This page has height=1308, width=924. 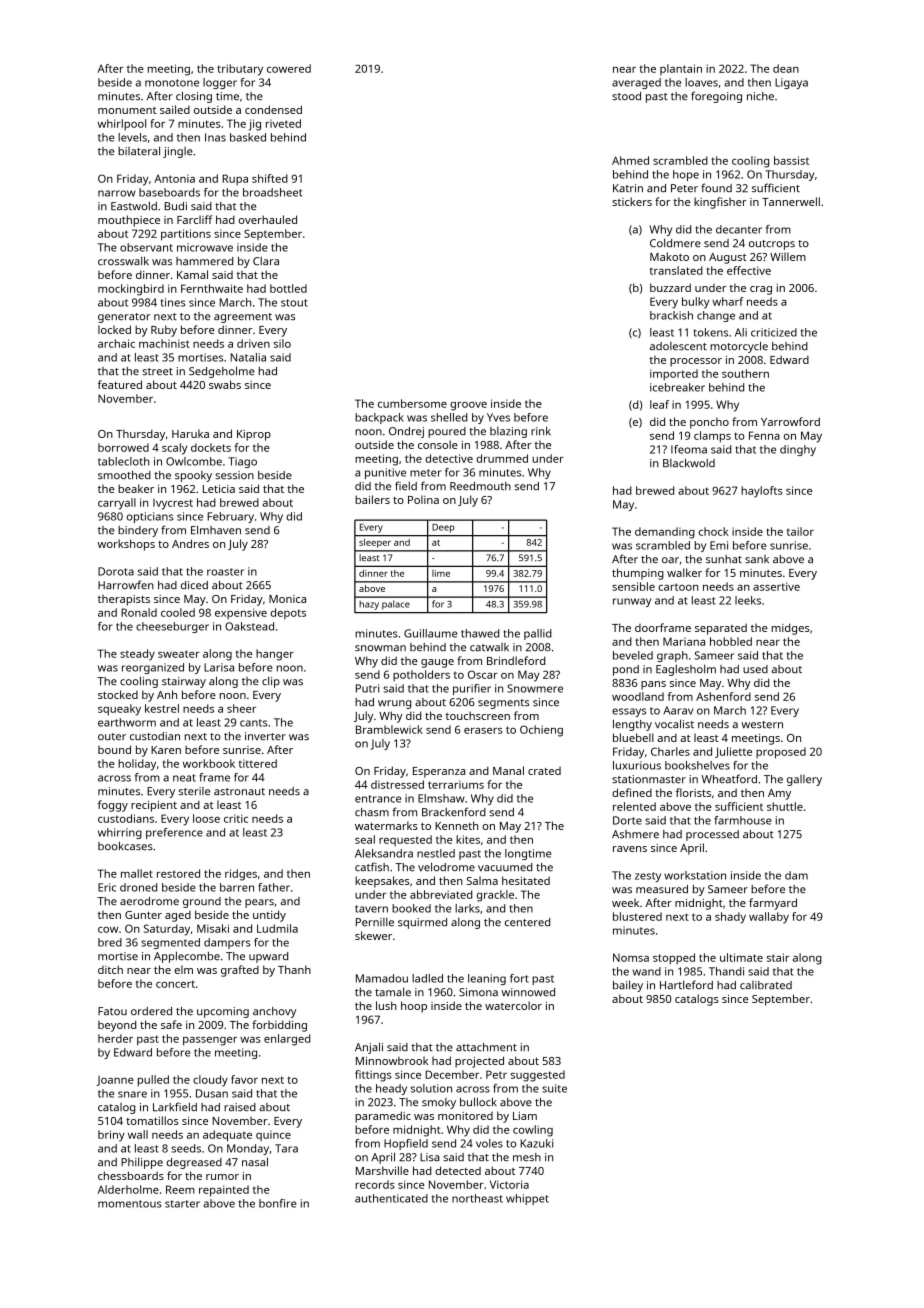 What do you see at coordinates (126, 545) in the page?
I see `workshops` at bounding box center [126, 545].
